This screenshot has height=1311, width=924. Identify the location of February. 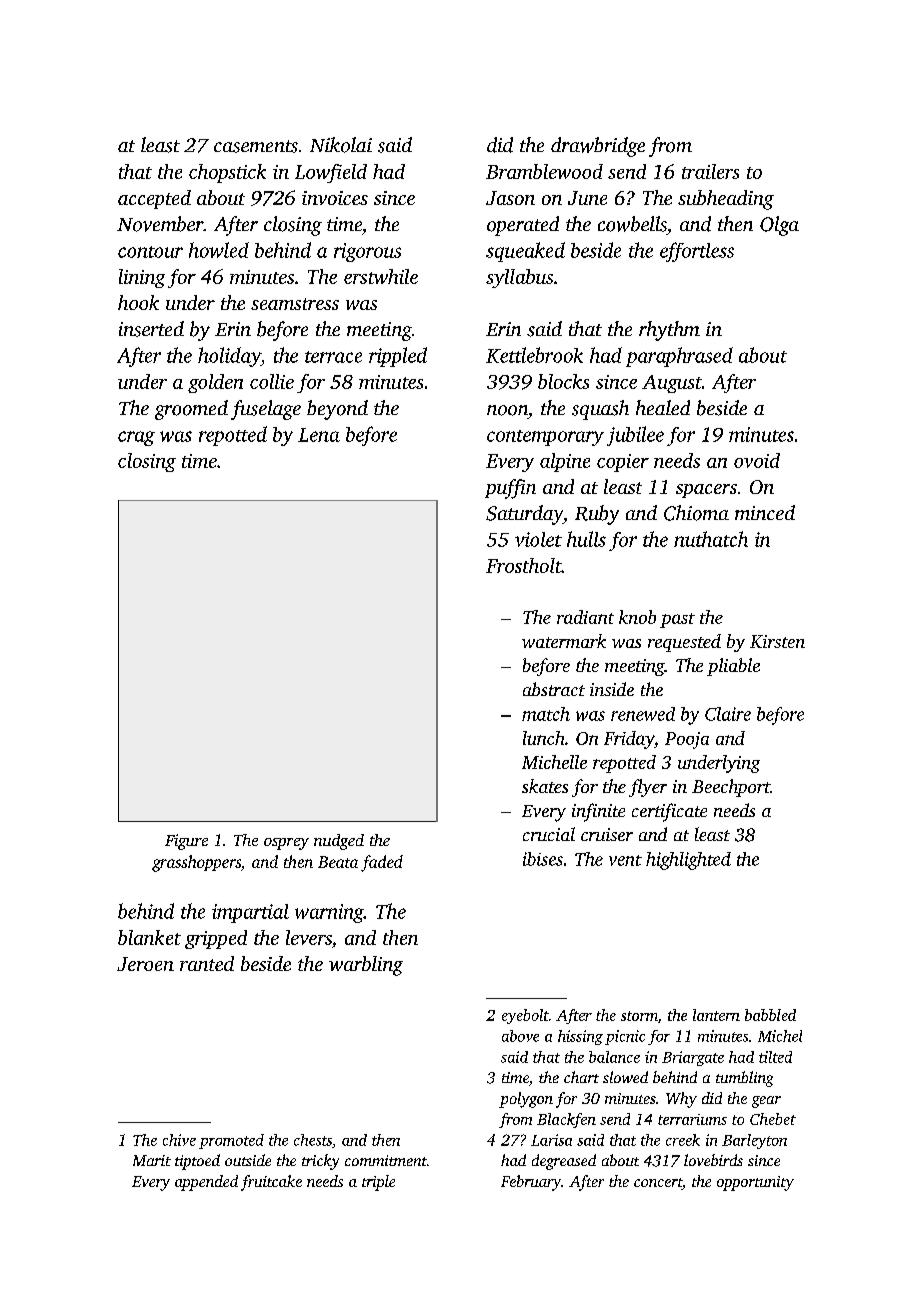
(531, 1183).
